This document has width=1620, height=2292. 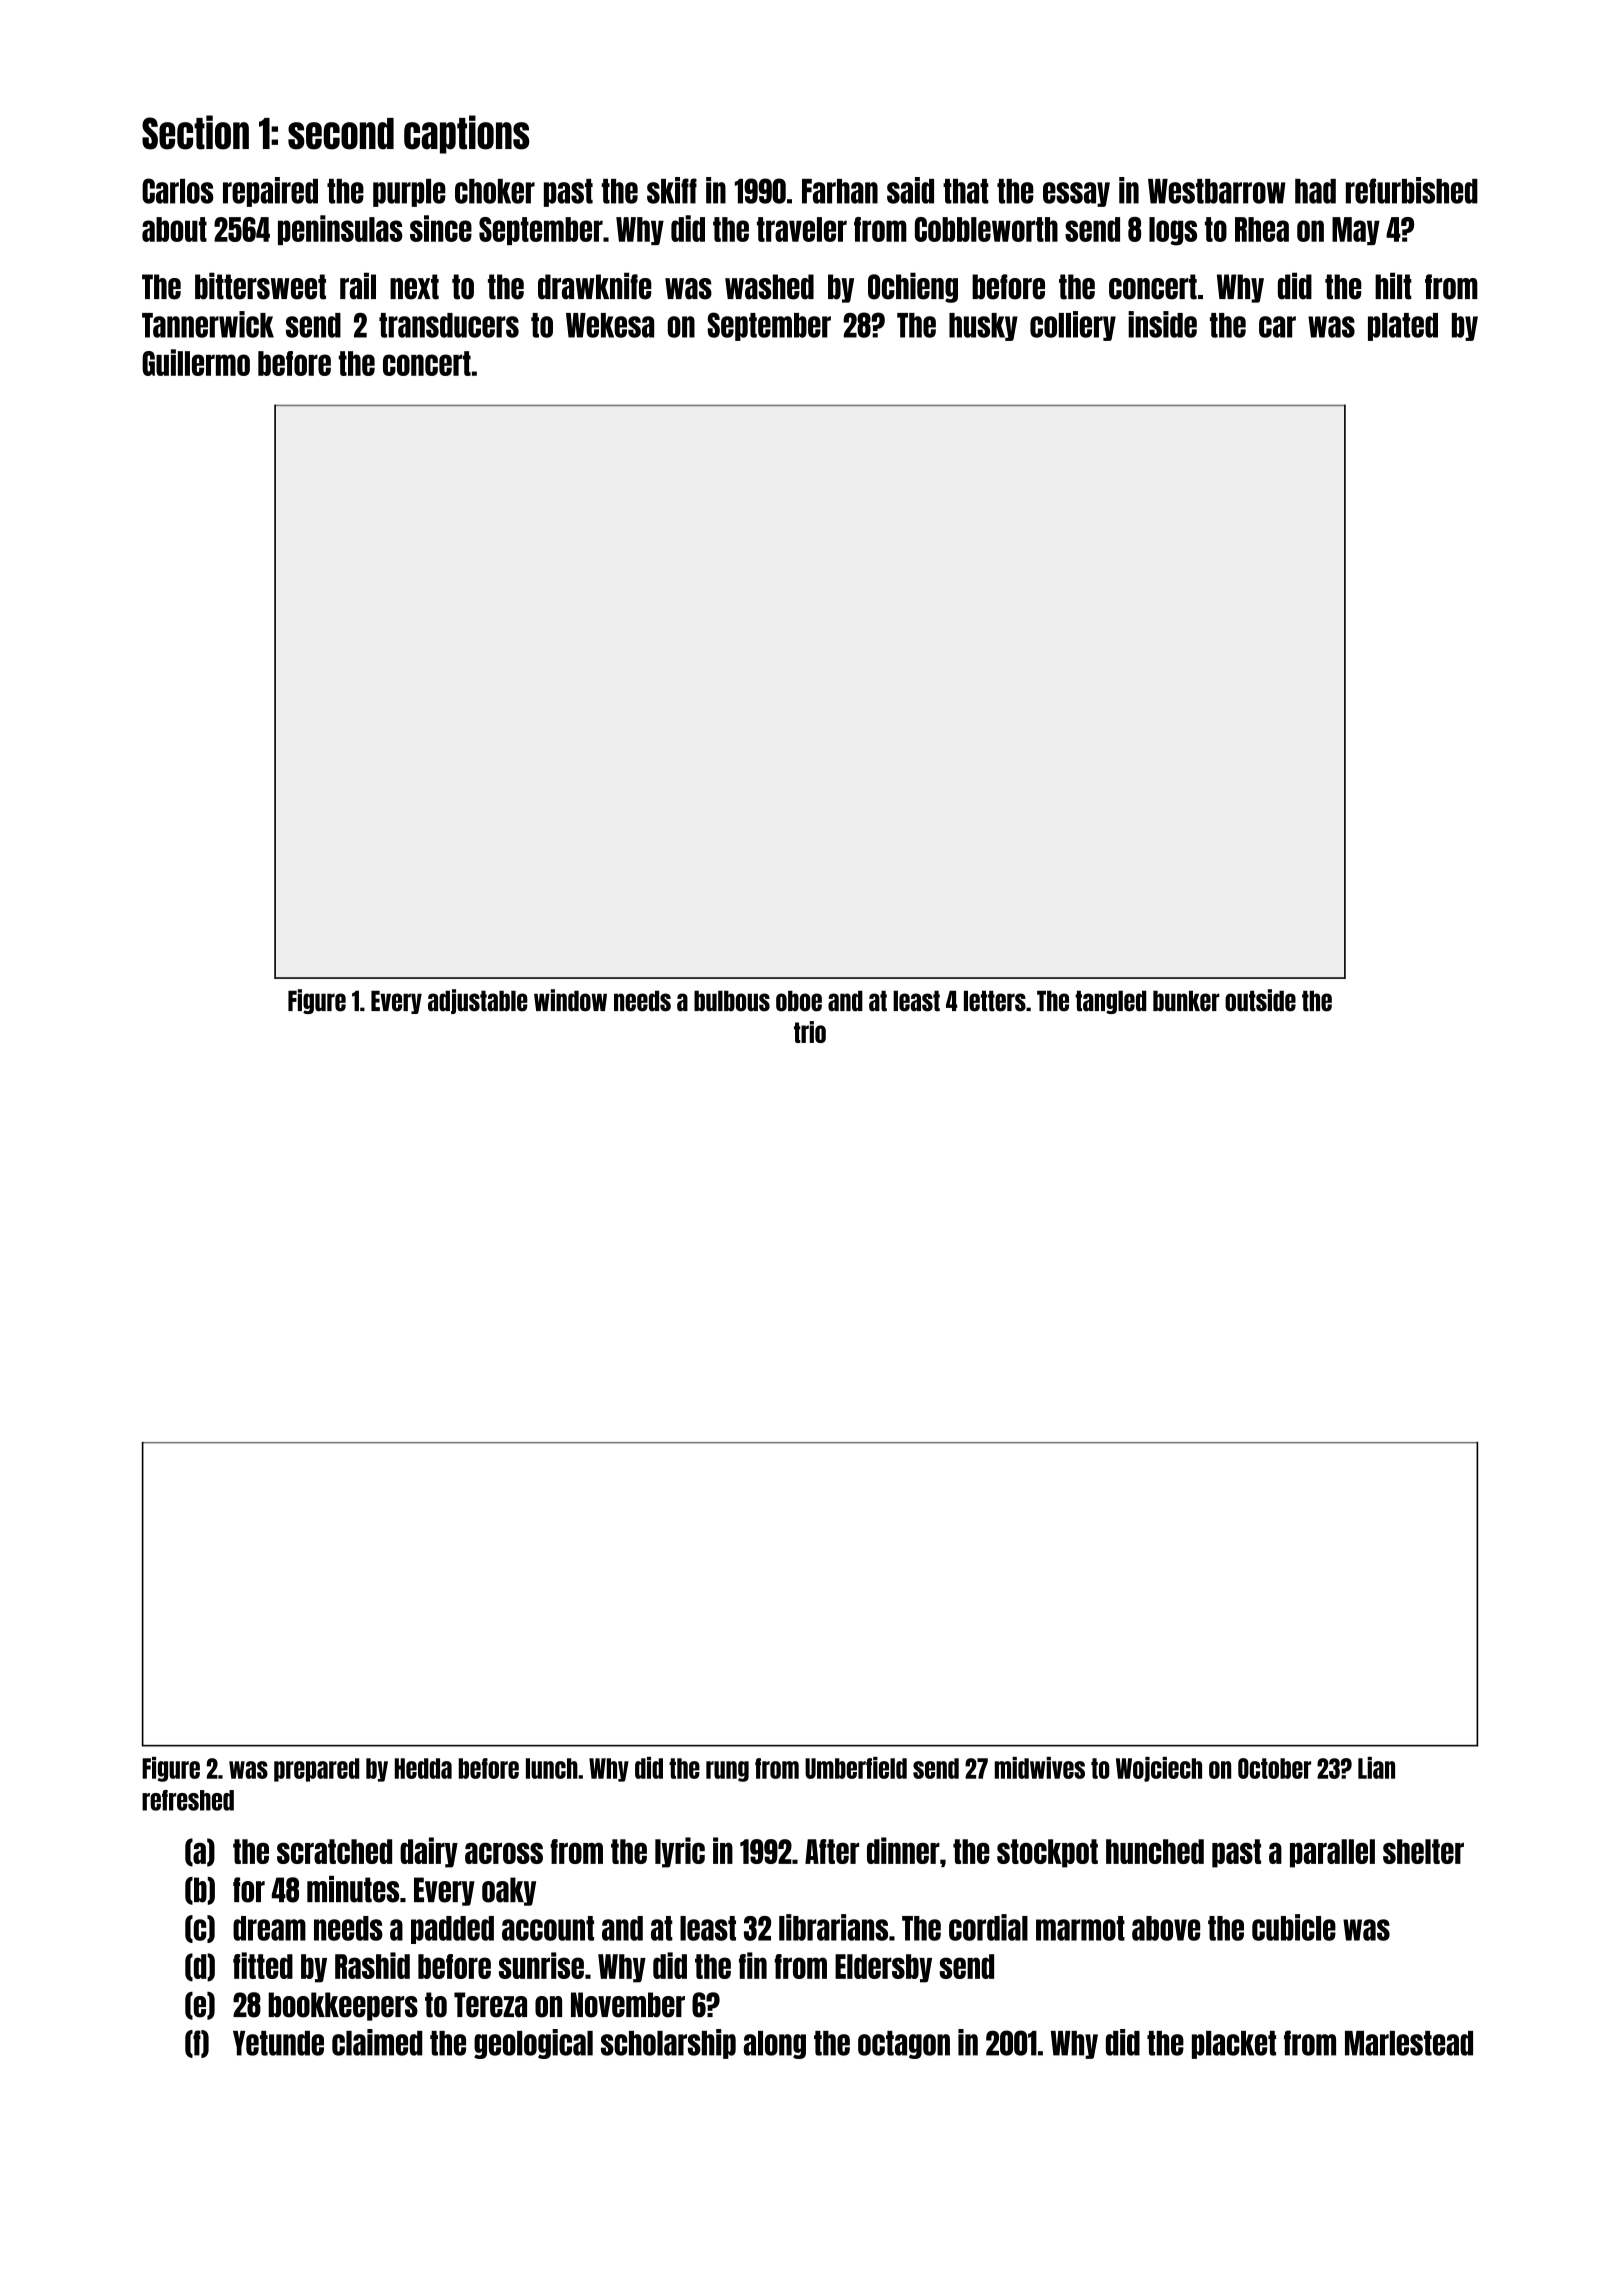 I want to click on trio, so click(x=810, y=1032).
